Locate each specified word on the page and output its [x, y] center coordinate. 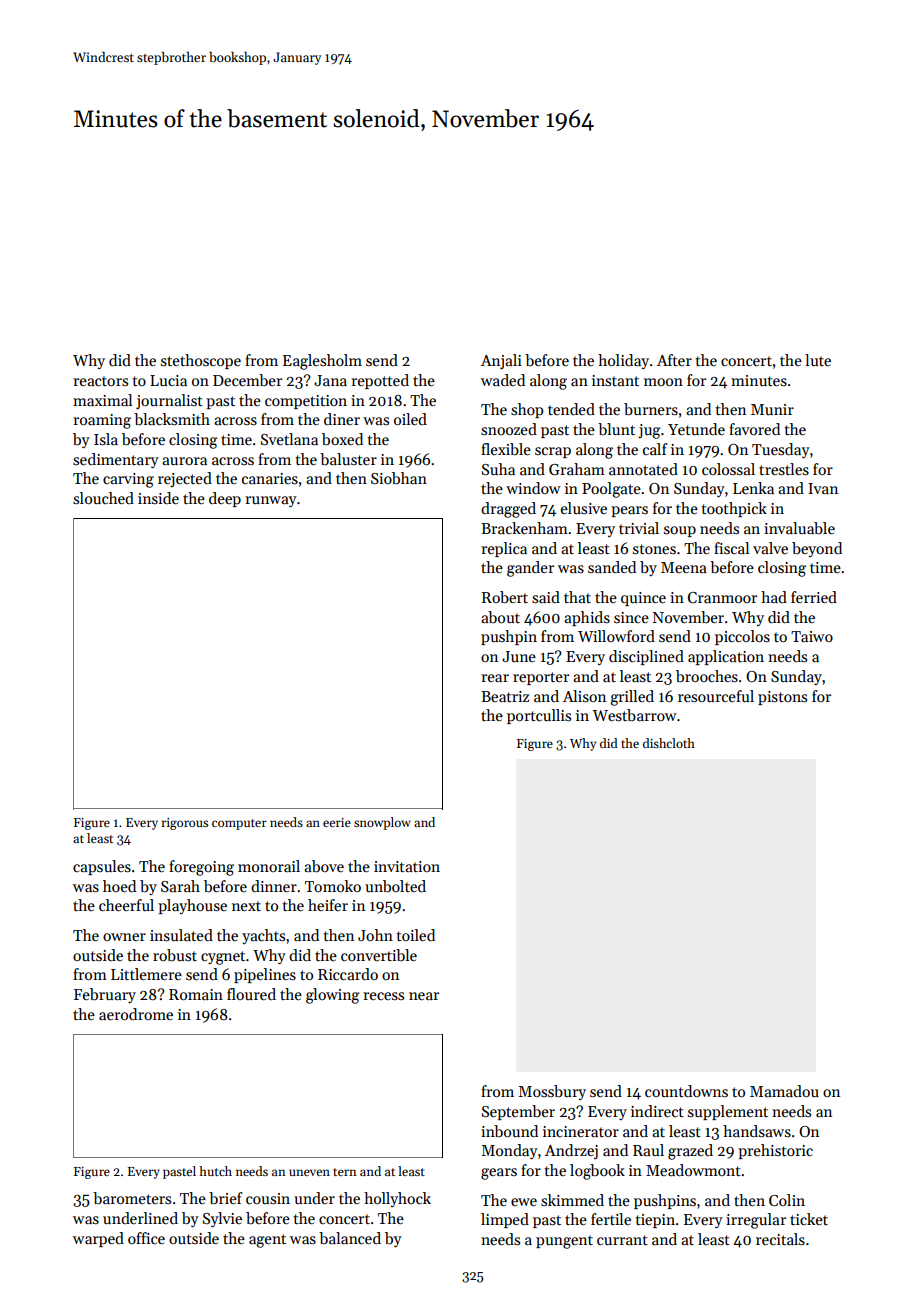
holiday [623, 361]
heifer [328, 905]
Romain [196, 994]
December [247, 380]
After [674, 360]
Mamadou [784, 1091]
